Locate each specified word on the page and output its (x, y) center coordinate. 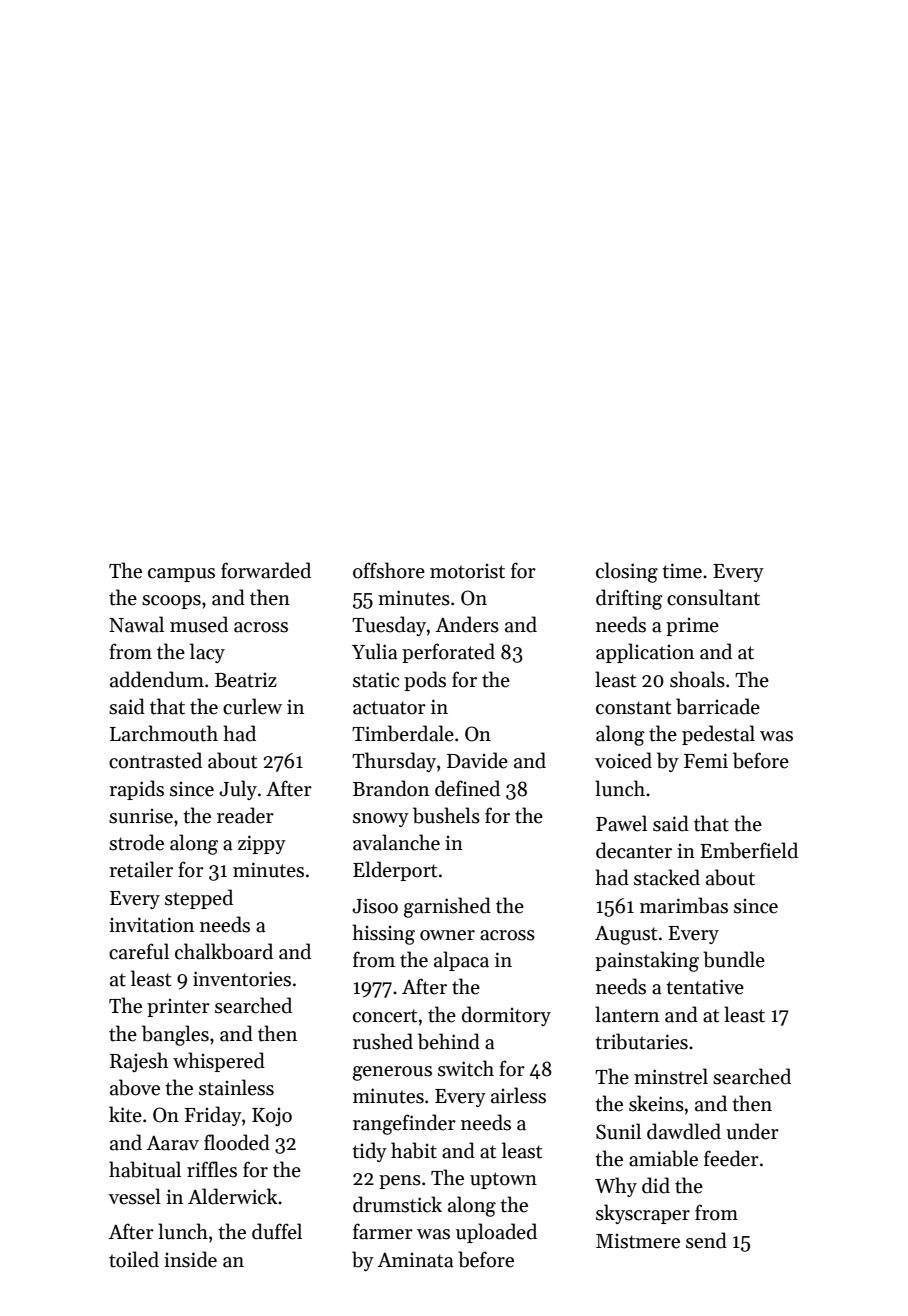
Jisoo (375, 906)
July (238, 790)
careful (139, 951)
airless (518, 1095)
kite (125, 1114)
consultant (713, 597)
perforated (448, 653)
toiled (134, 1259)
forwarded (266, 570)
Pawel (621, 823)
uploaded (496, 1233)
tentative (705, 987)
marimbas (684, 905)
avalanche (396, 842)
